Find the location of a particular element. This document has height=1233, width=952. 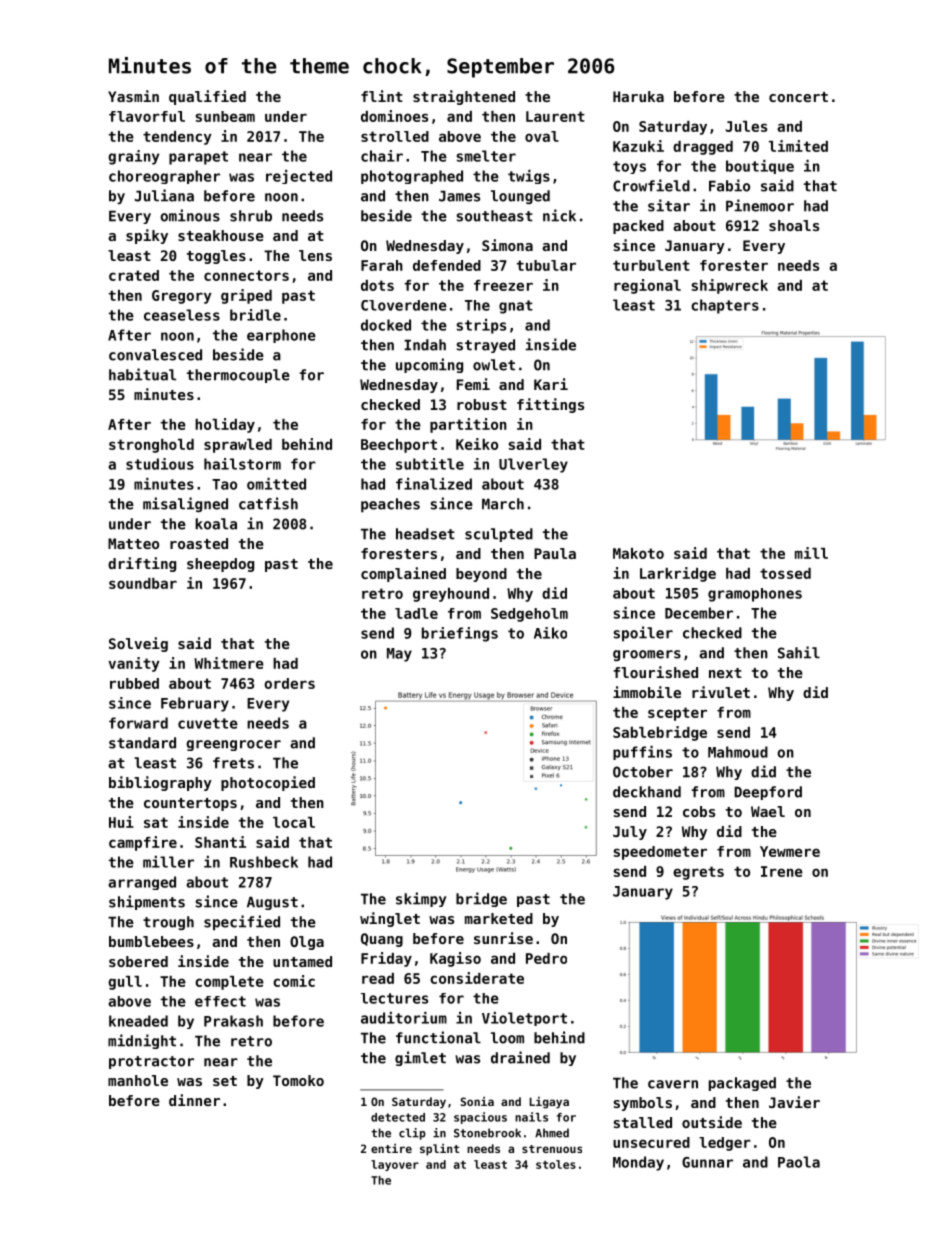

soundbar is located at coordinates (143, 583).
